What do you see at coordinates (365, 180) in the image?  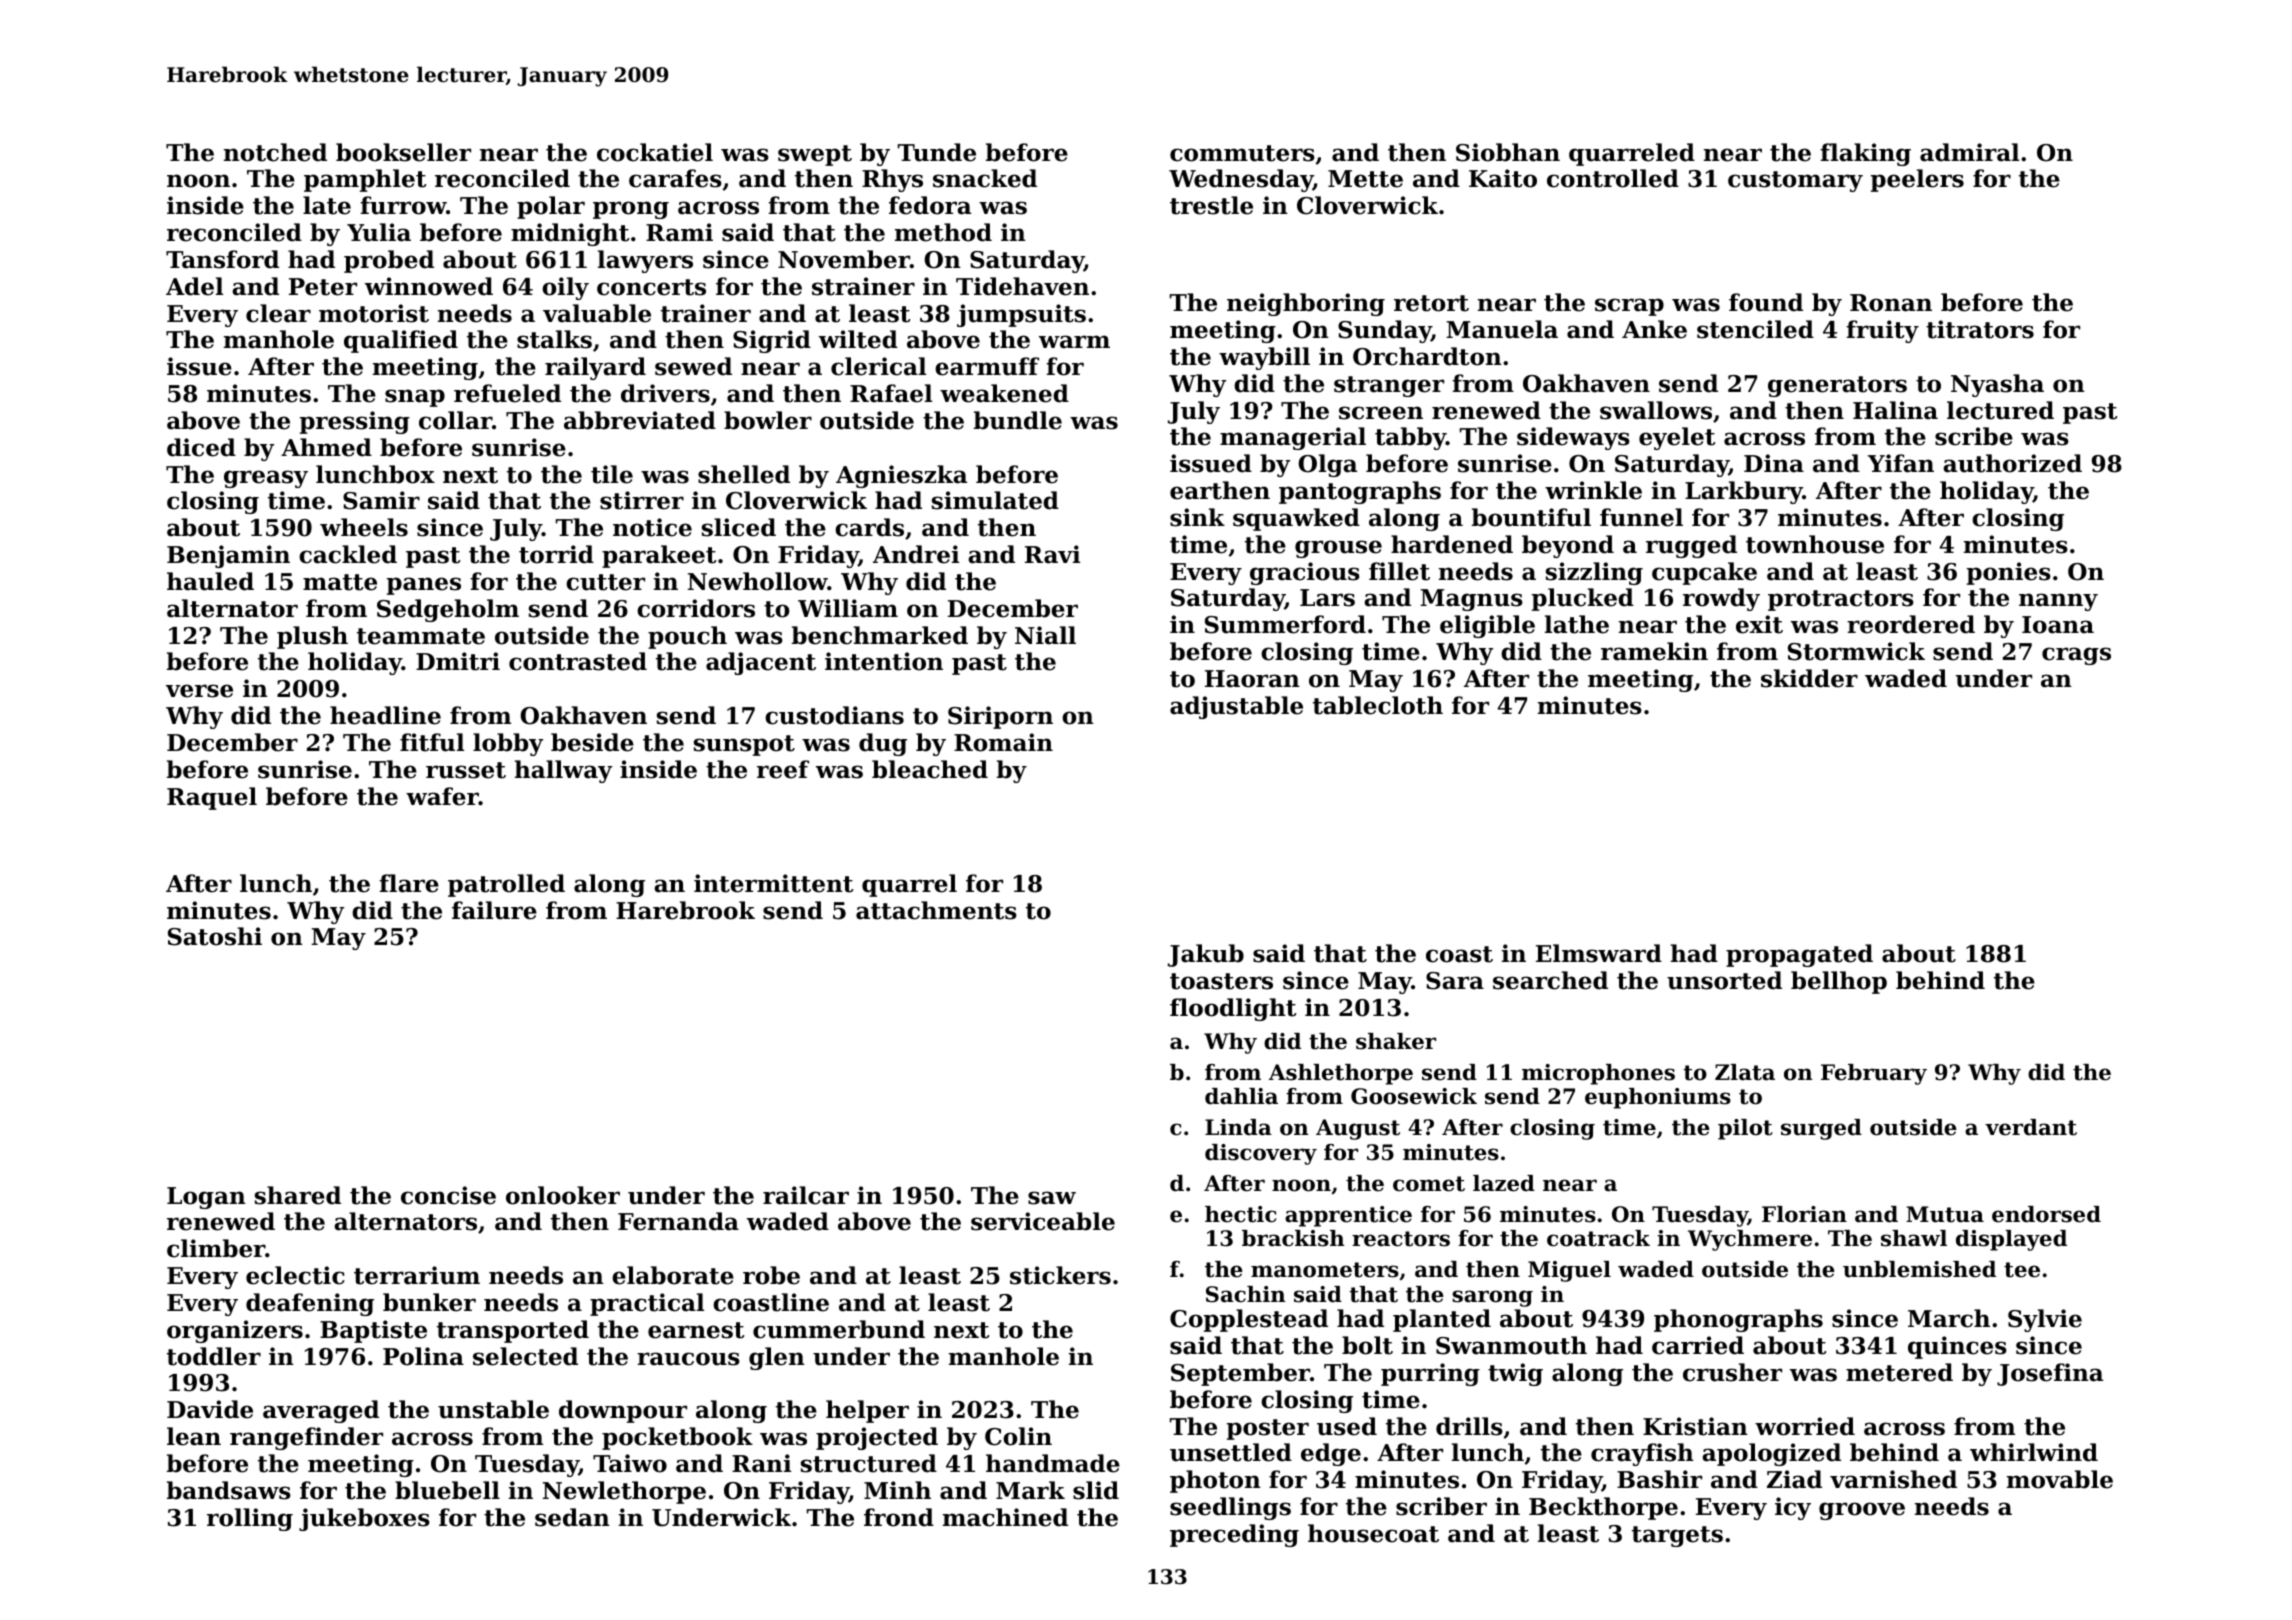 I see `pamphlet` at bounding box center [365, 180].
